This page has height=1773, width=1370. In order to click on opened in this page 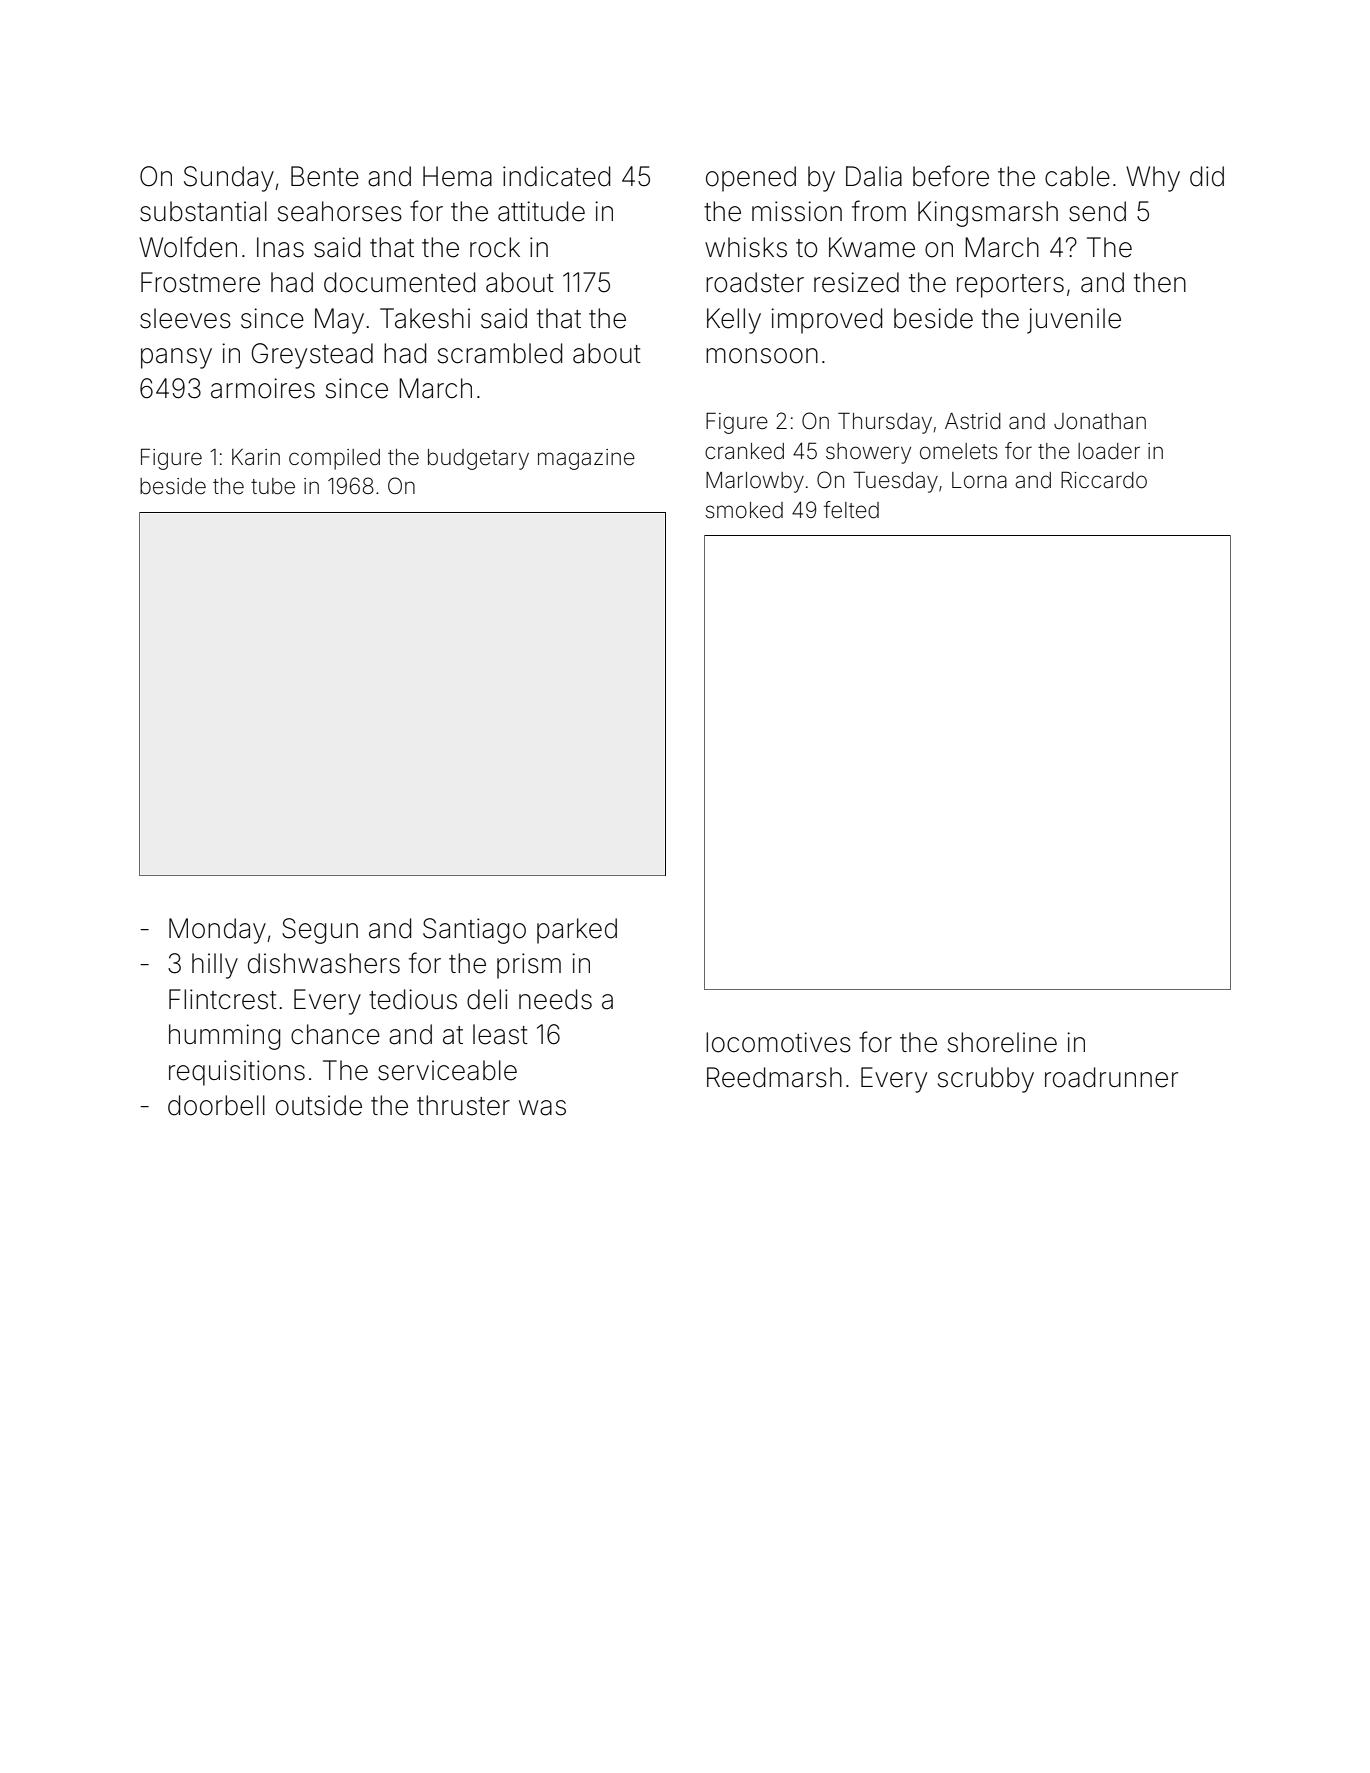, I will do `click(751, 179)`.
